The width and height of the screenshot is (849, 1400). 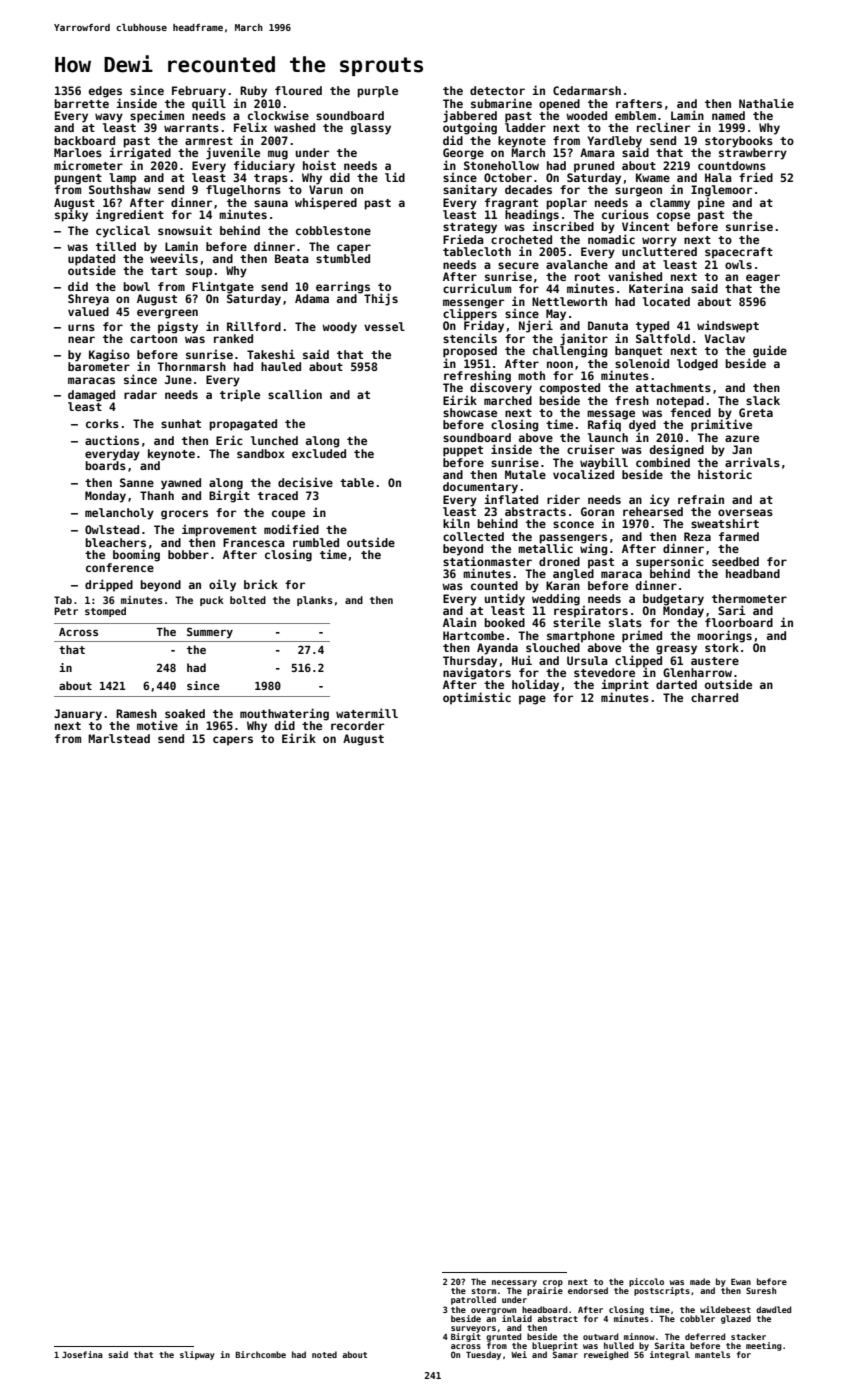 I want to click on edges, so click(x=105, y=92).
